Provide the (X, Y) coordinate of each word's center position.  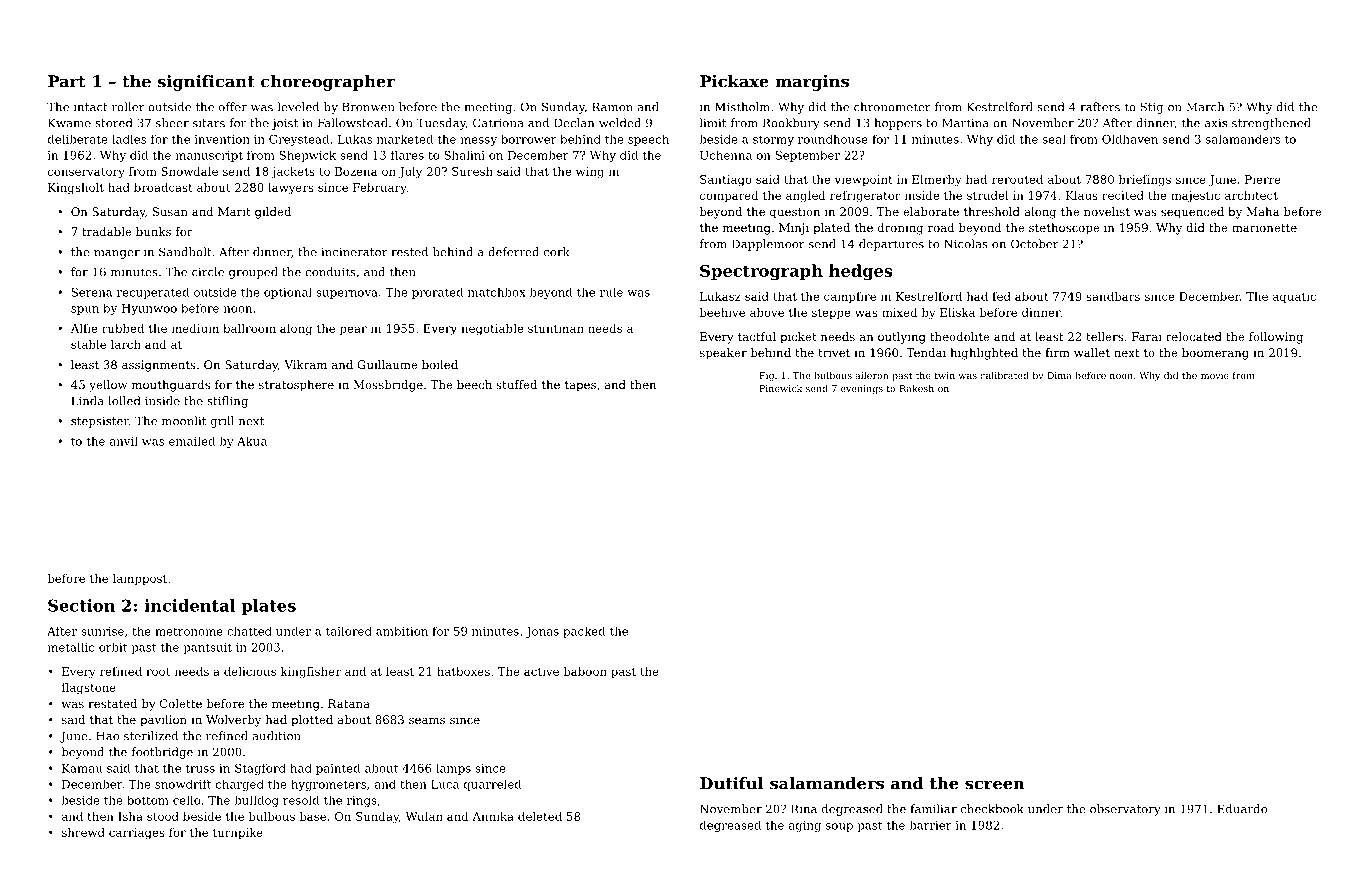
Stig (1152, 108)
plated (831, 229)
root (158, 672)
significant (206, 83)
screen (995, 785)
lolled (124, 401)
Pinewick (780, 388)
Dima (1059, 375)
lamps (453, 769)
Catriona (498, 123)
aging (805, 826)
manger (117, 254)
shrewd (83, 832)
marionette (1264, 227)
